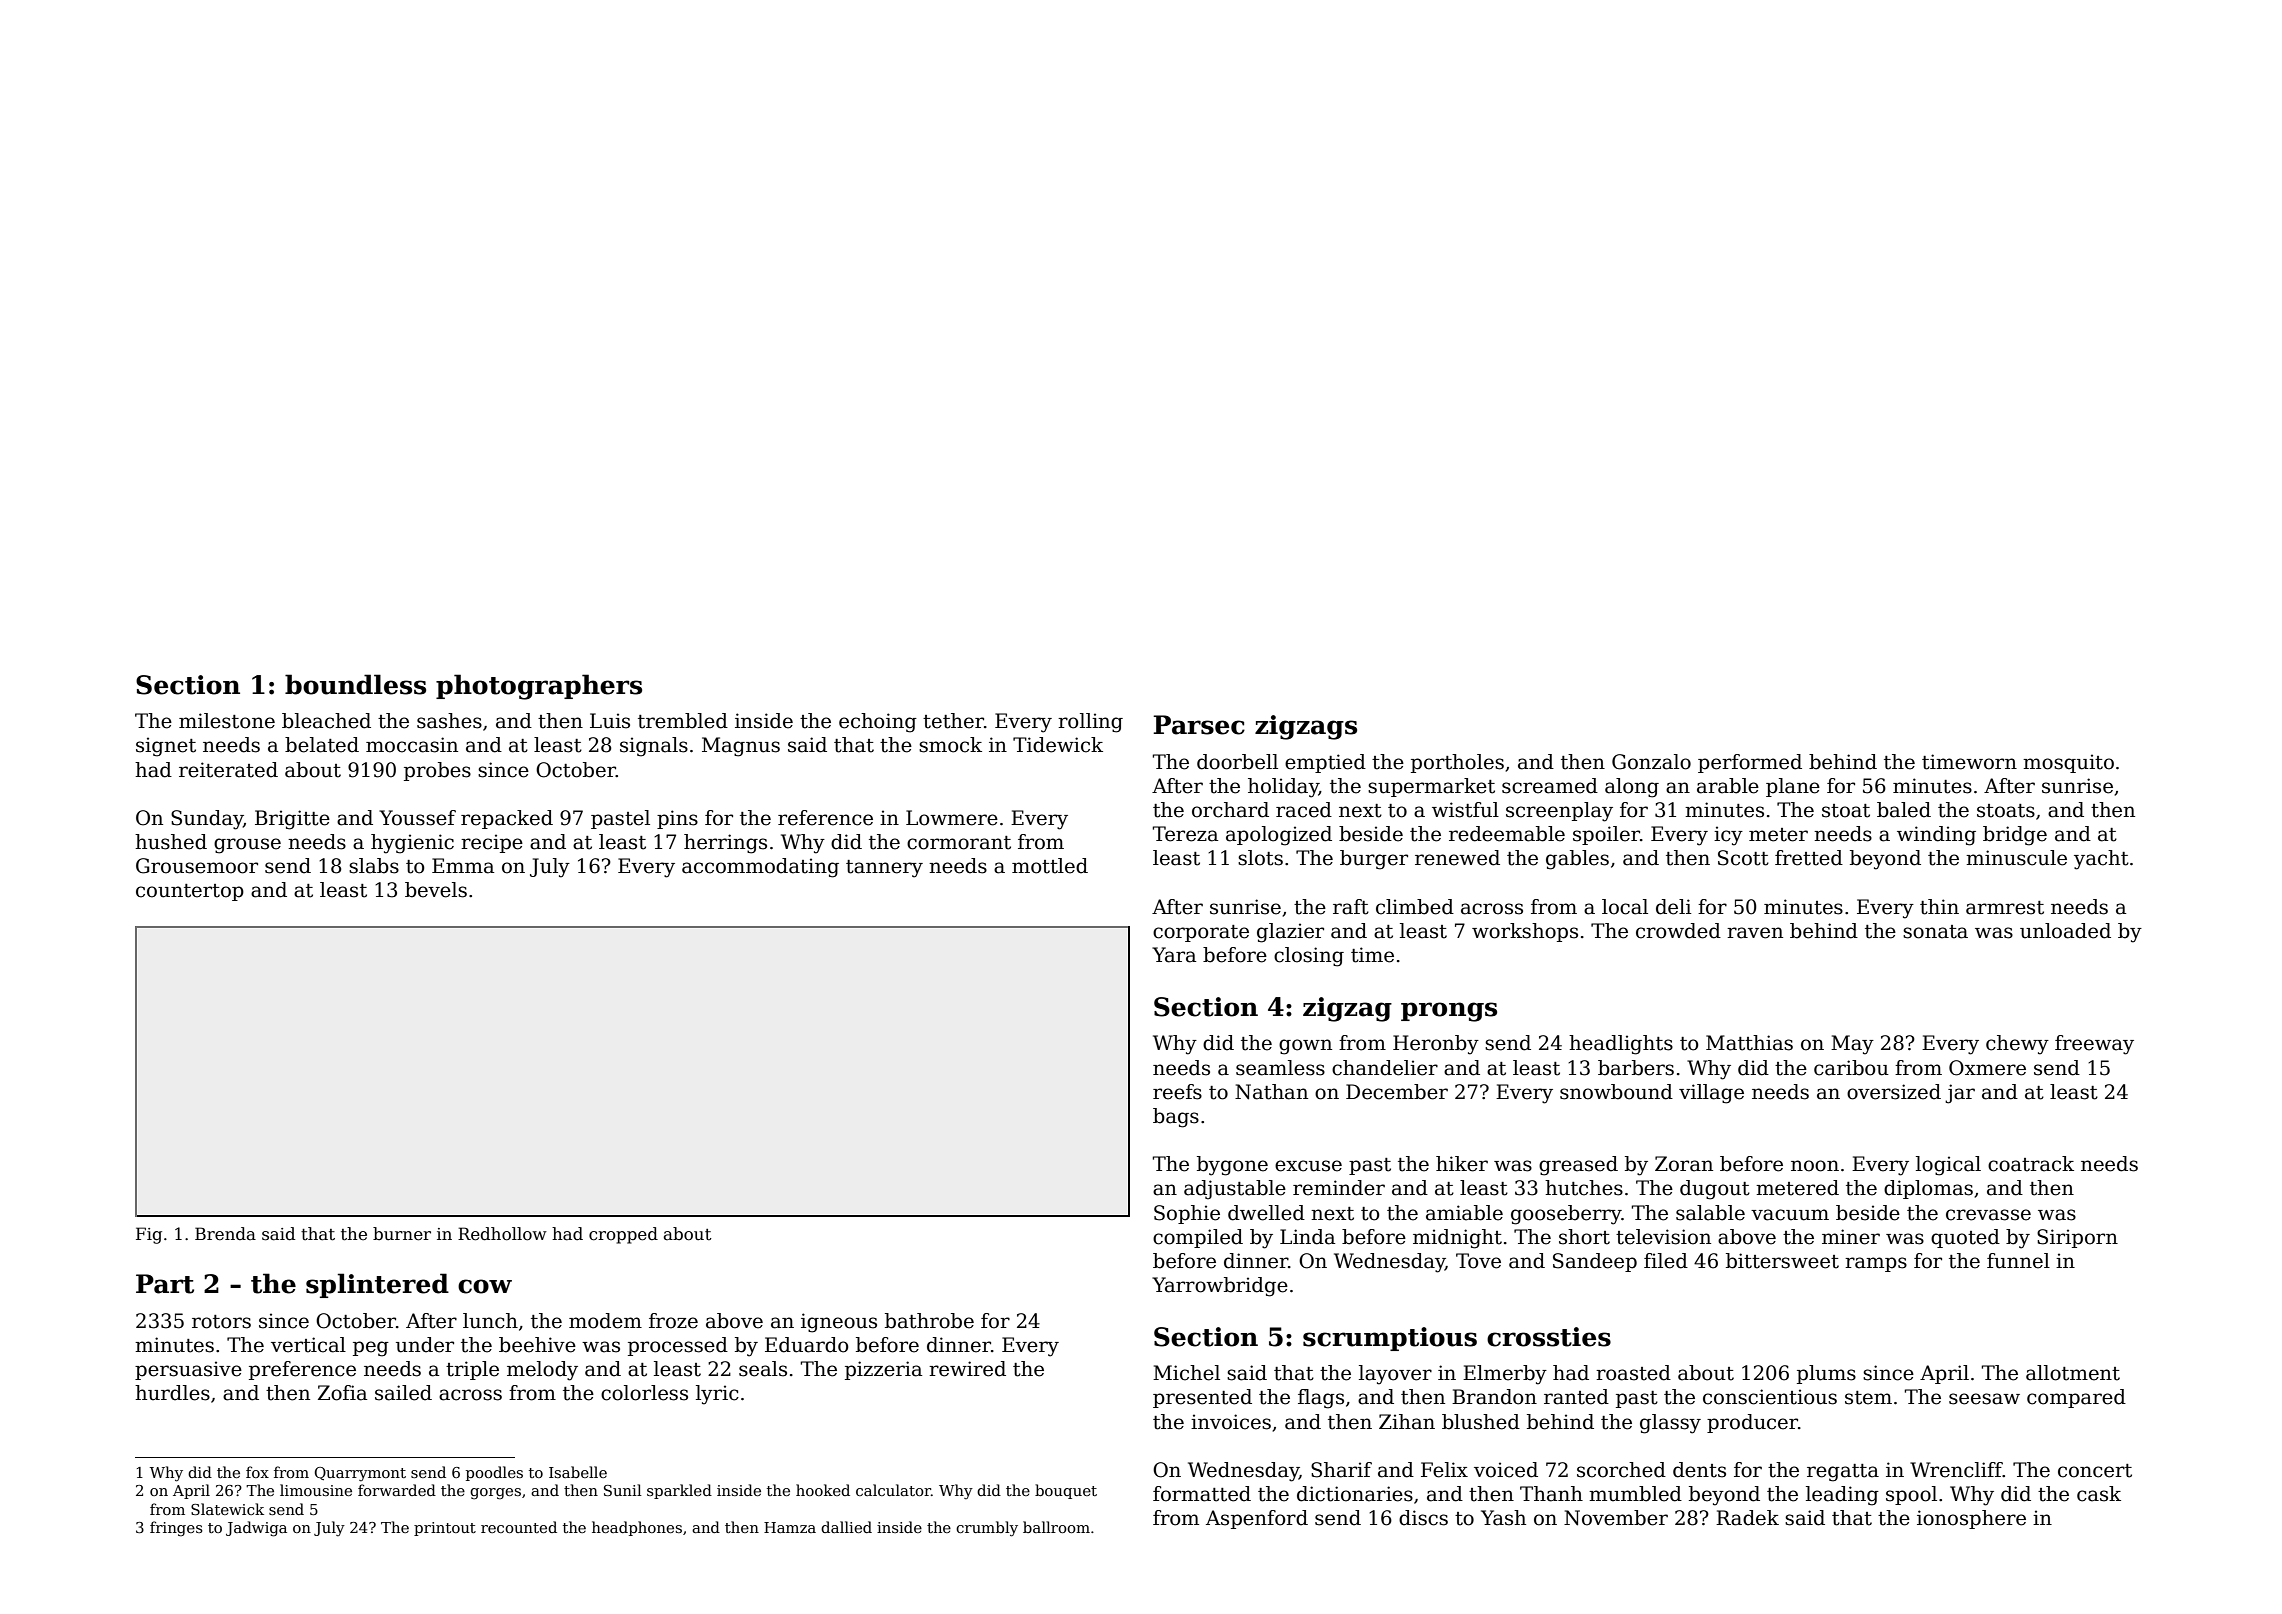  What do you see at coordinates (1066, 1491) in the image?
I see `bouquet` at bounding box center [1066, 1491].
